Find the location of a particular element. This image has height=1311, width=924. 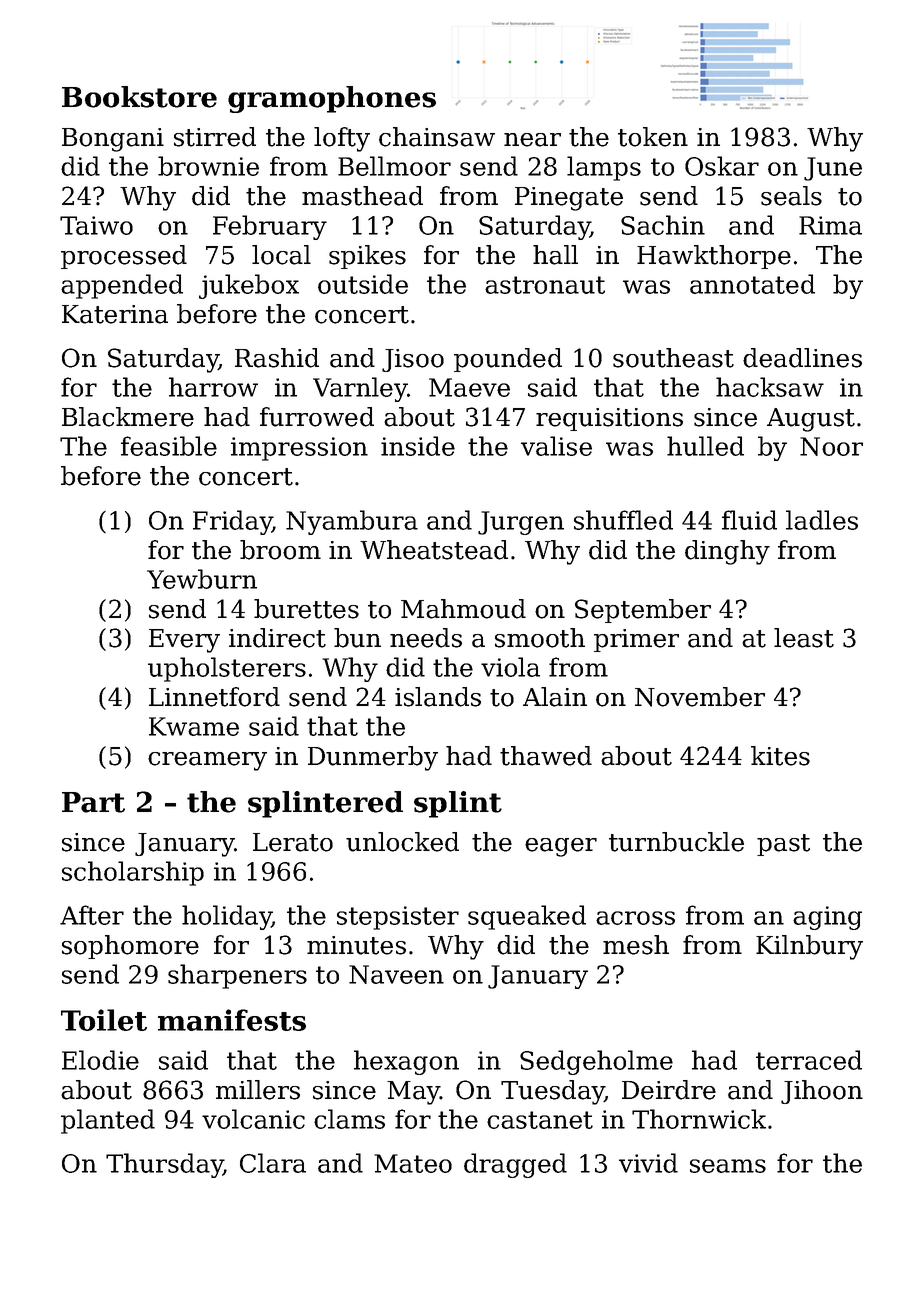

hexagon is located at coordinates (406, 1062).
